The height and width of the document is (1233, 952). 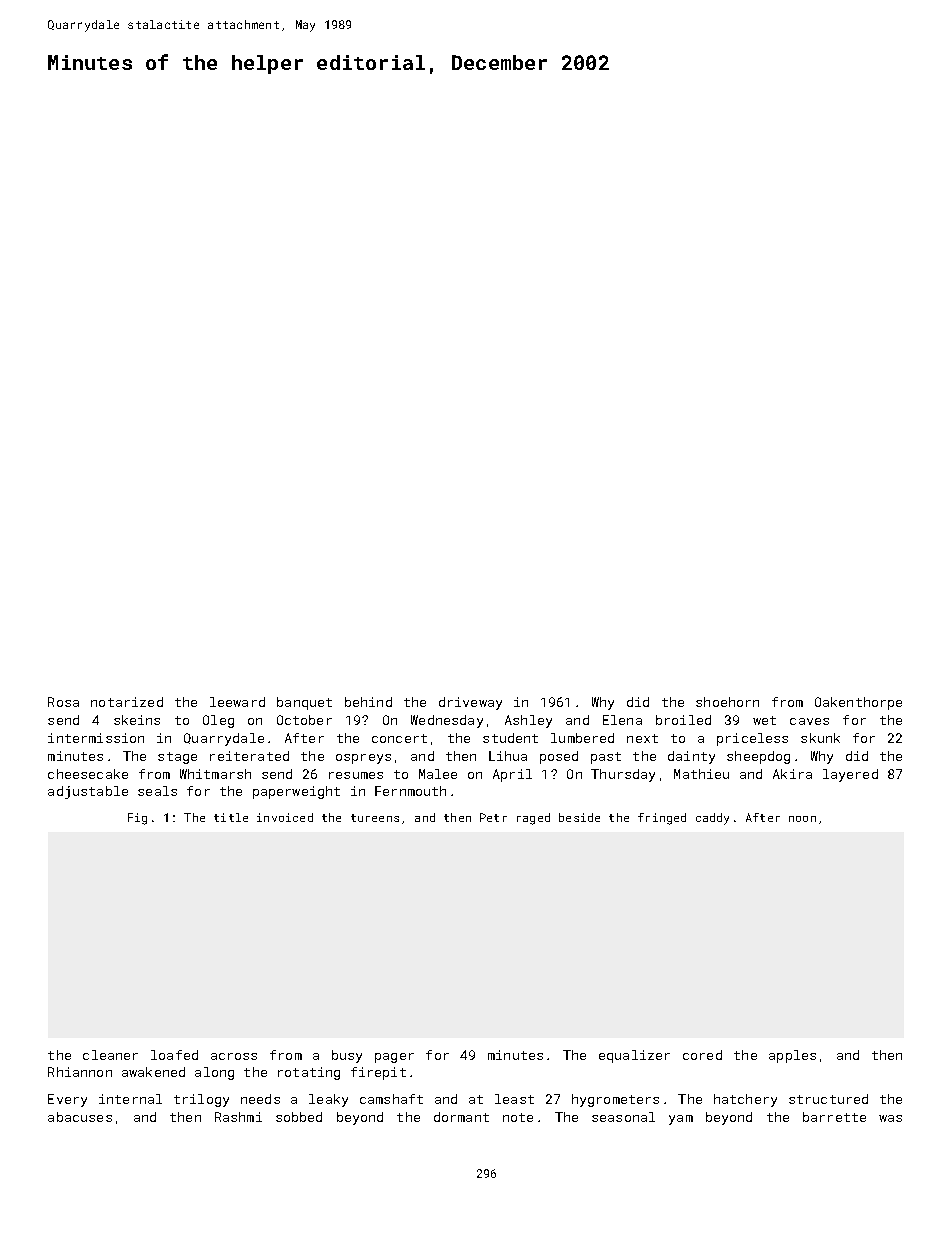 What do you see at coordinates (461, 1117) in the document?
I see `dormant` at bounding box center [461, 1117].
